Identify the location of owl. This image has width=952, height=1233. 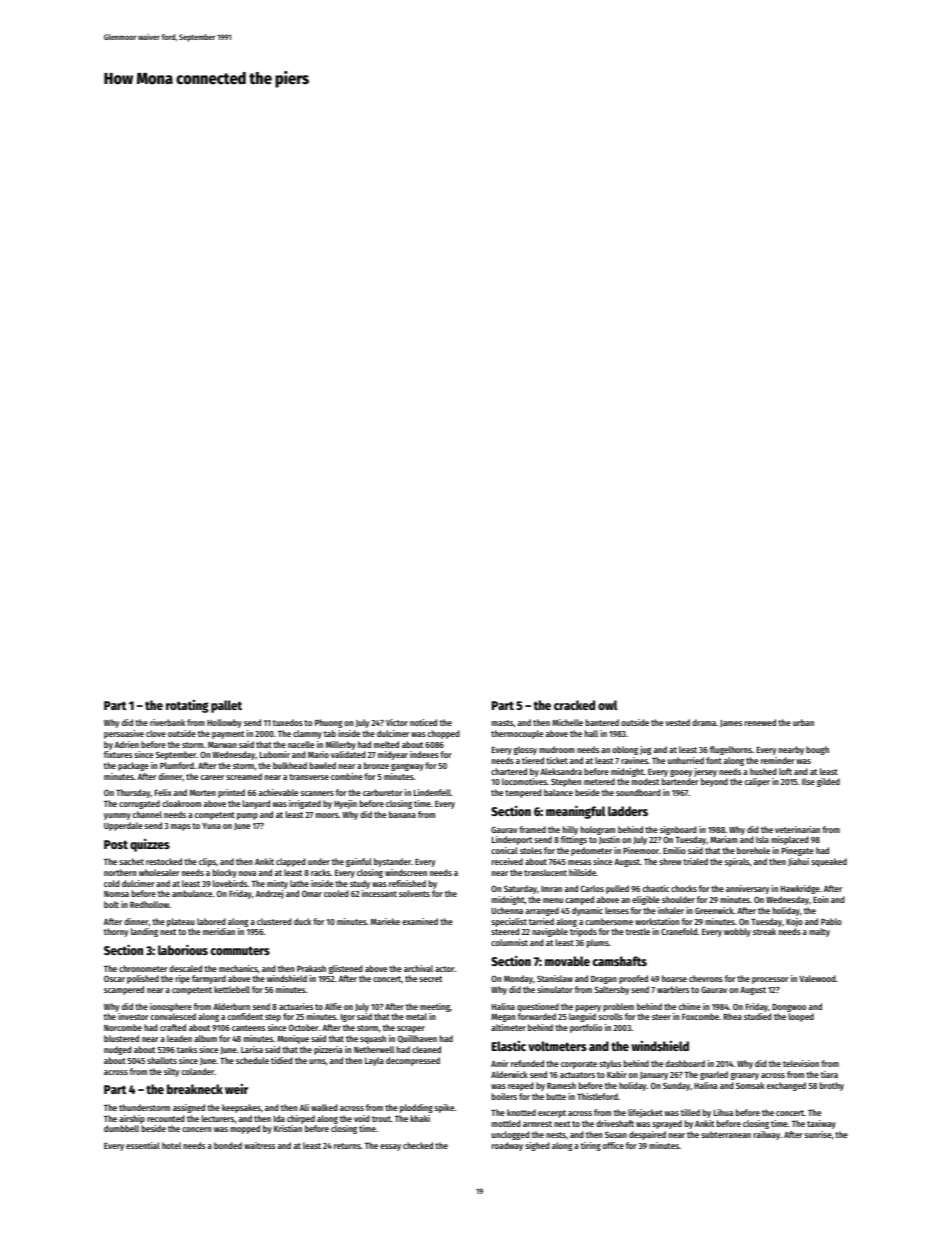
(607, 705).
